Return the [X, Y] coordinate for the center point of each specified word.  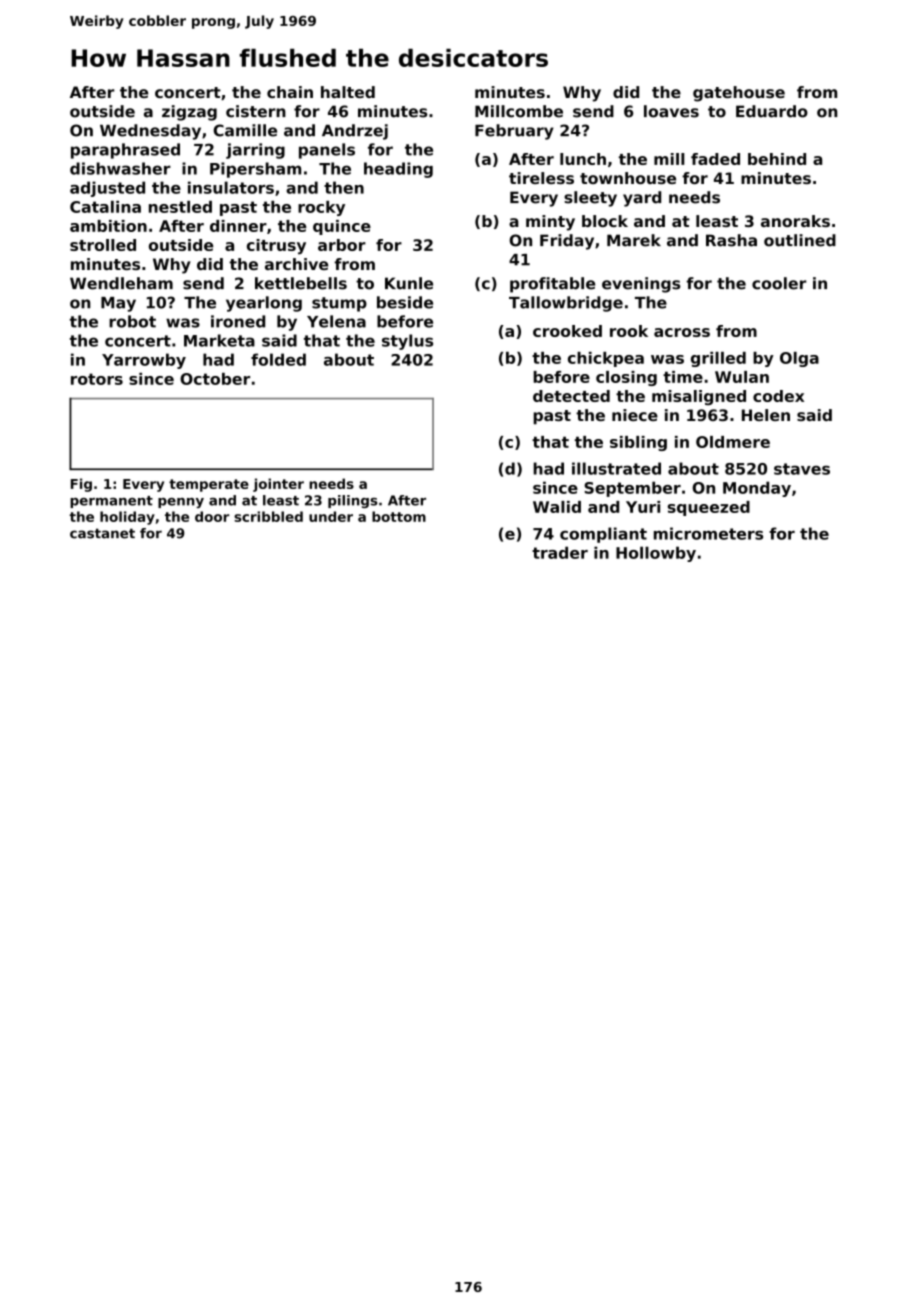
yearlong [264, 304]
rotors [97, 379]
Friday [567, 242]
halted [348, 92]
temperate [209, 485]
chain [290, 92]
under [331, 516]
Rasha [731, 240]
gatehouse [739, 94]
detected [571, 396]
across [682, 332]
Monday [757, 489]
